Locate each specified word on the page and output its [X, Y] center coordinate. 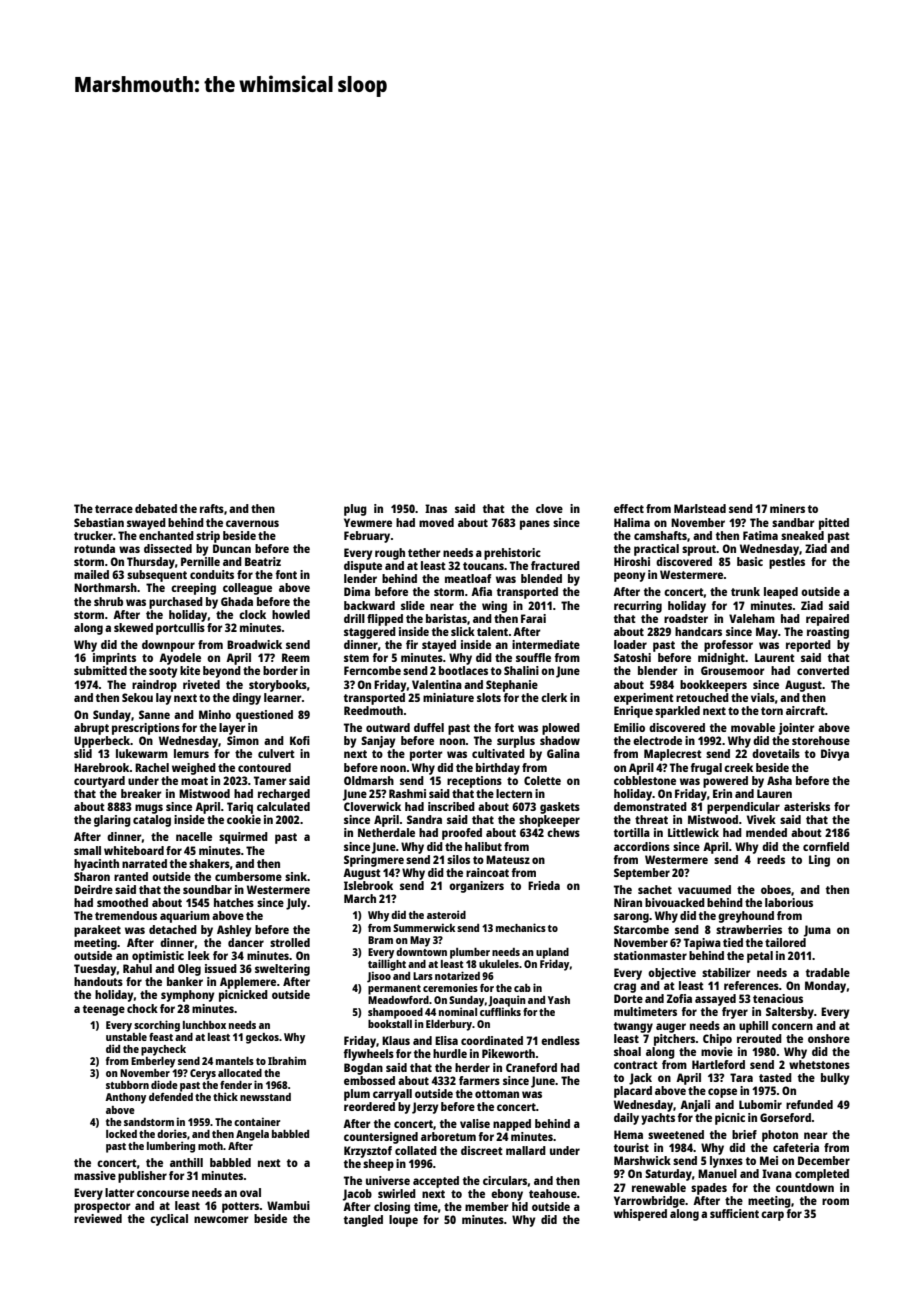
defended [171, 1097]
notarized [457, 975]
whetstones [819, 1064]
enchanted [166, 535]
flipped [385, 620]
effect [629, 508]
